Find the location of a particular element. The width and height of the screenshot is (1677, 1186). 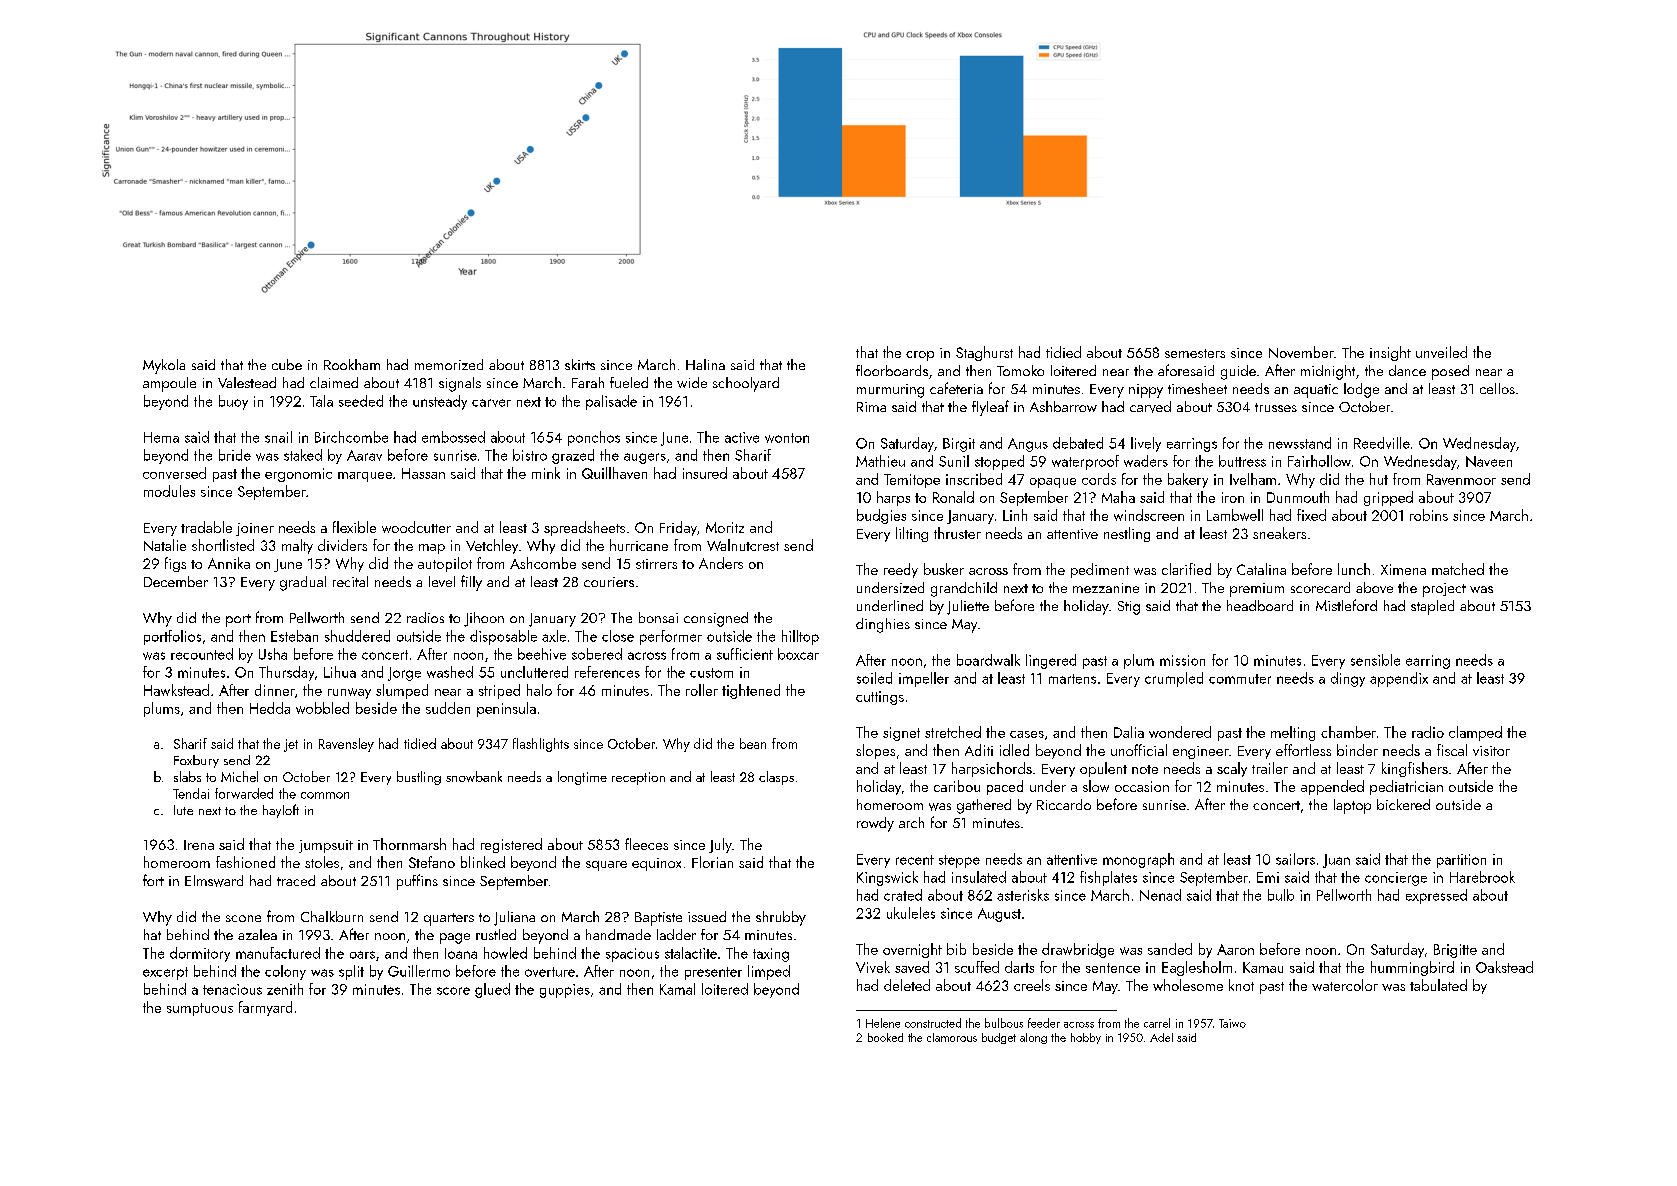

boardwalk is located at coordinates (988, 660).
